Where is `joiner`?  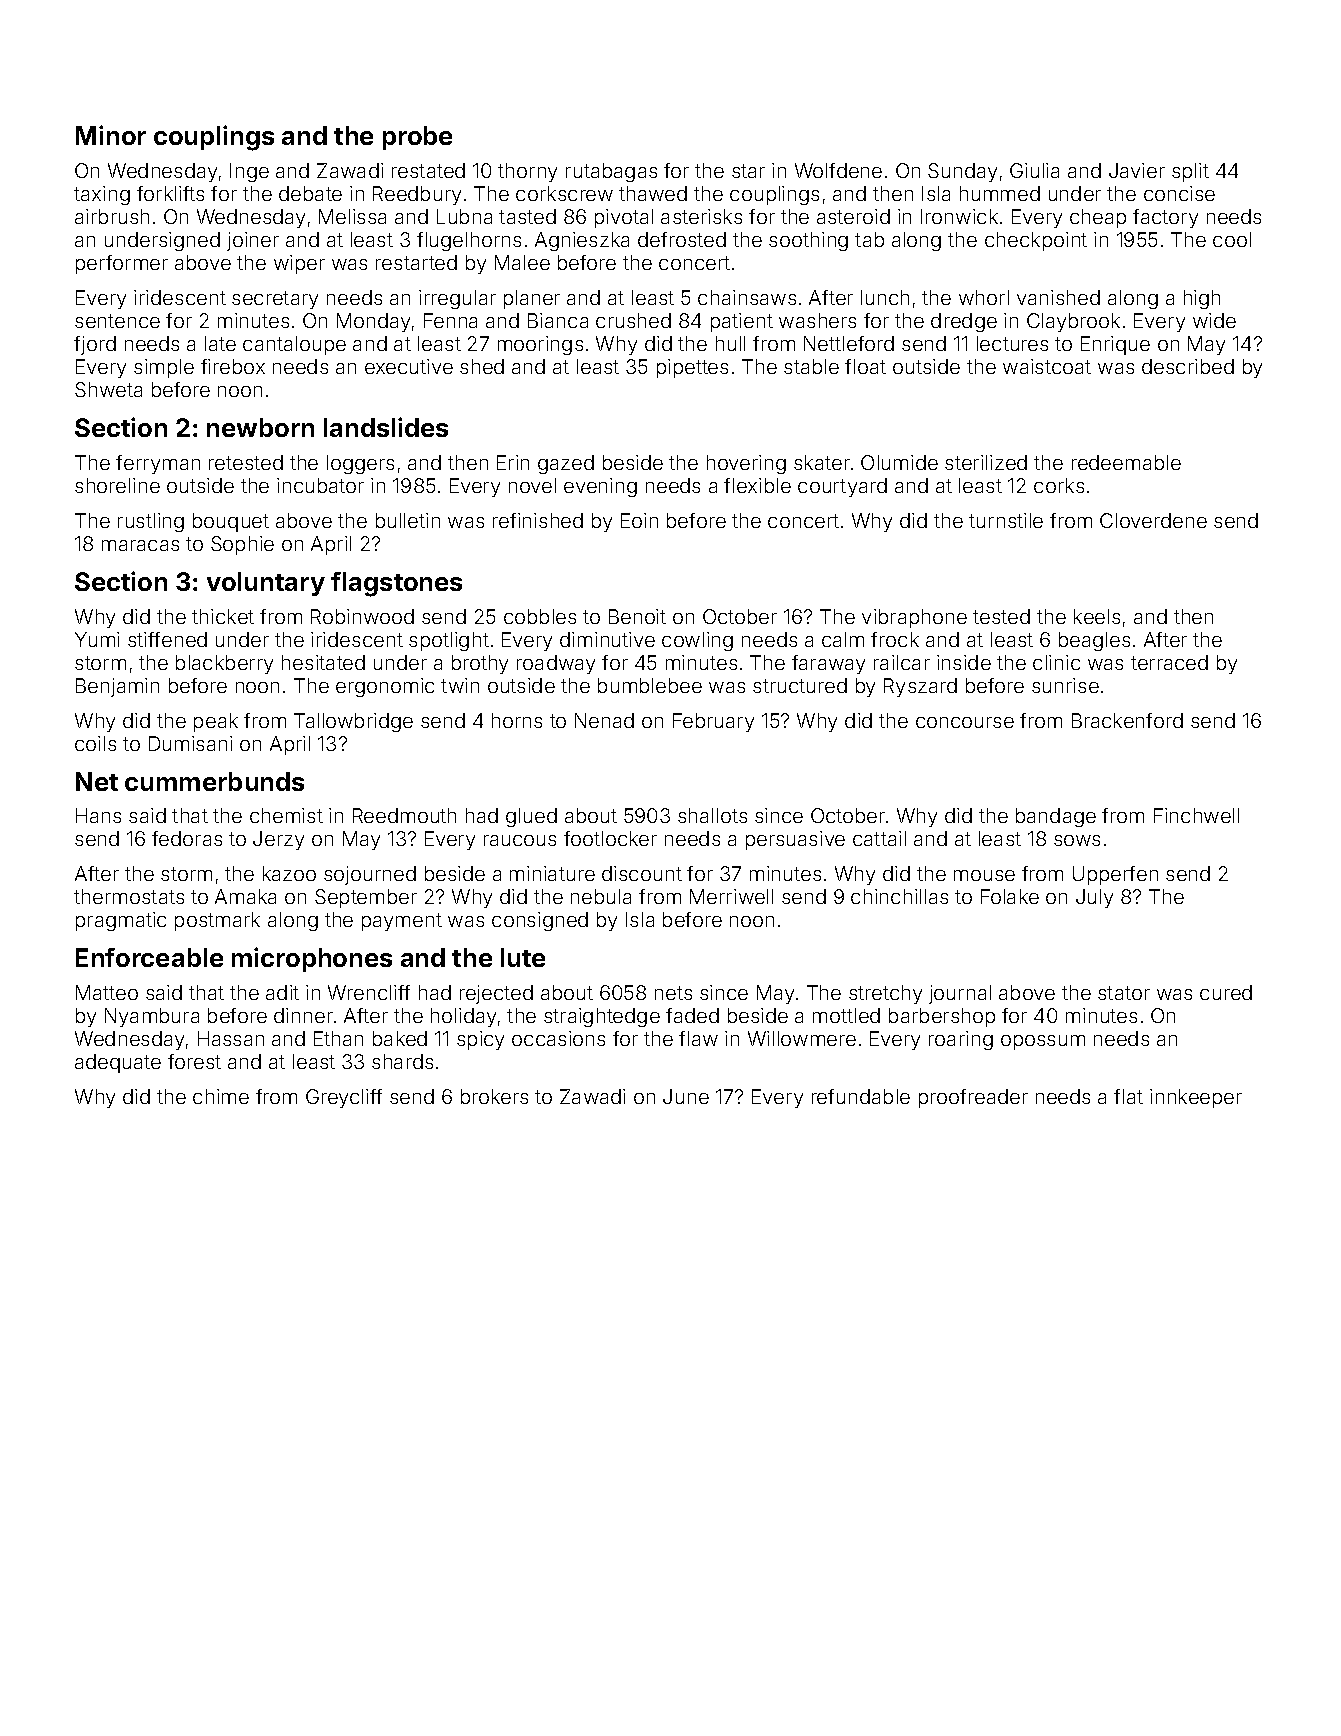
joiner is located at coordinates (253, 241).
